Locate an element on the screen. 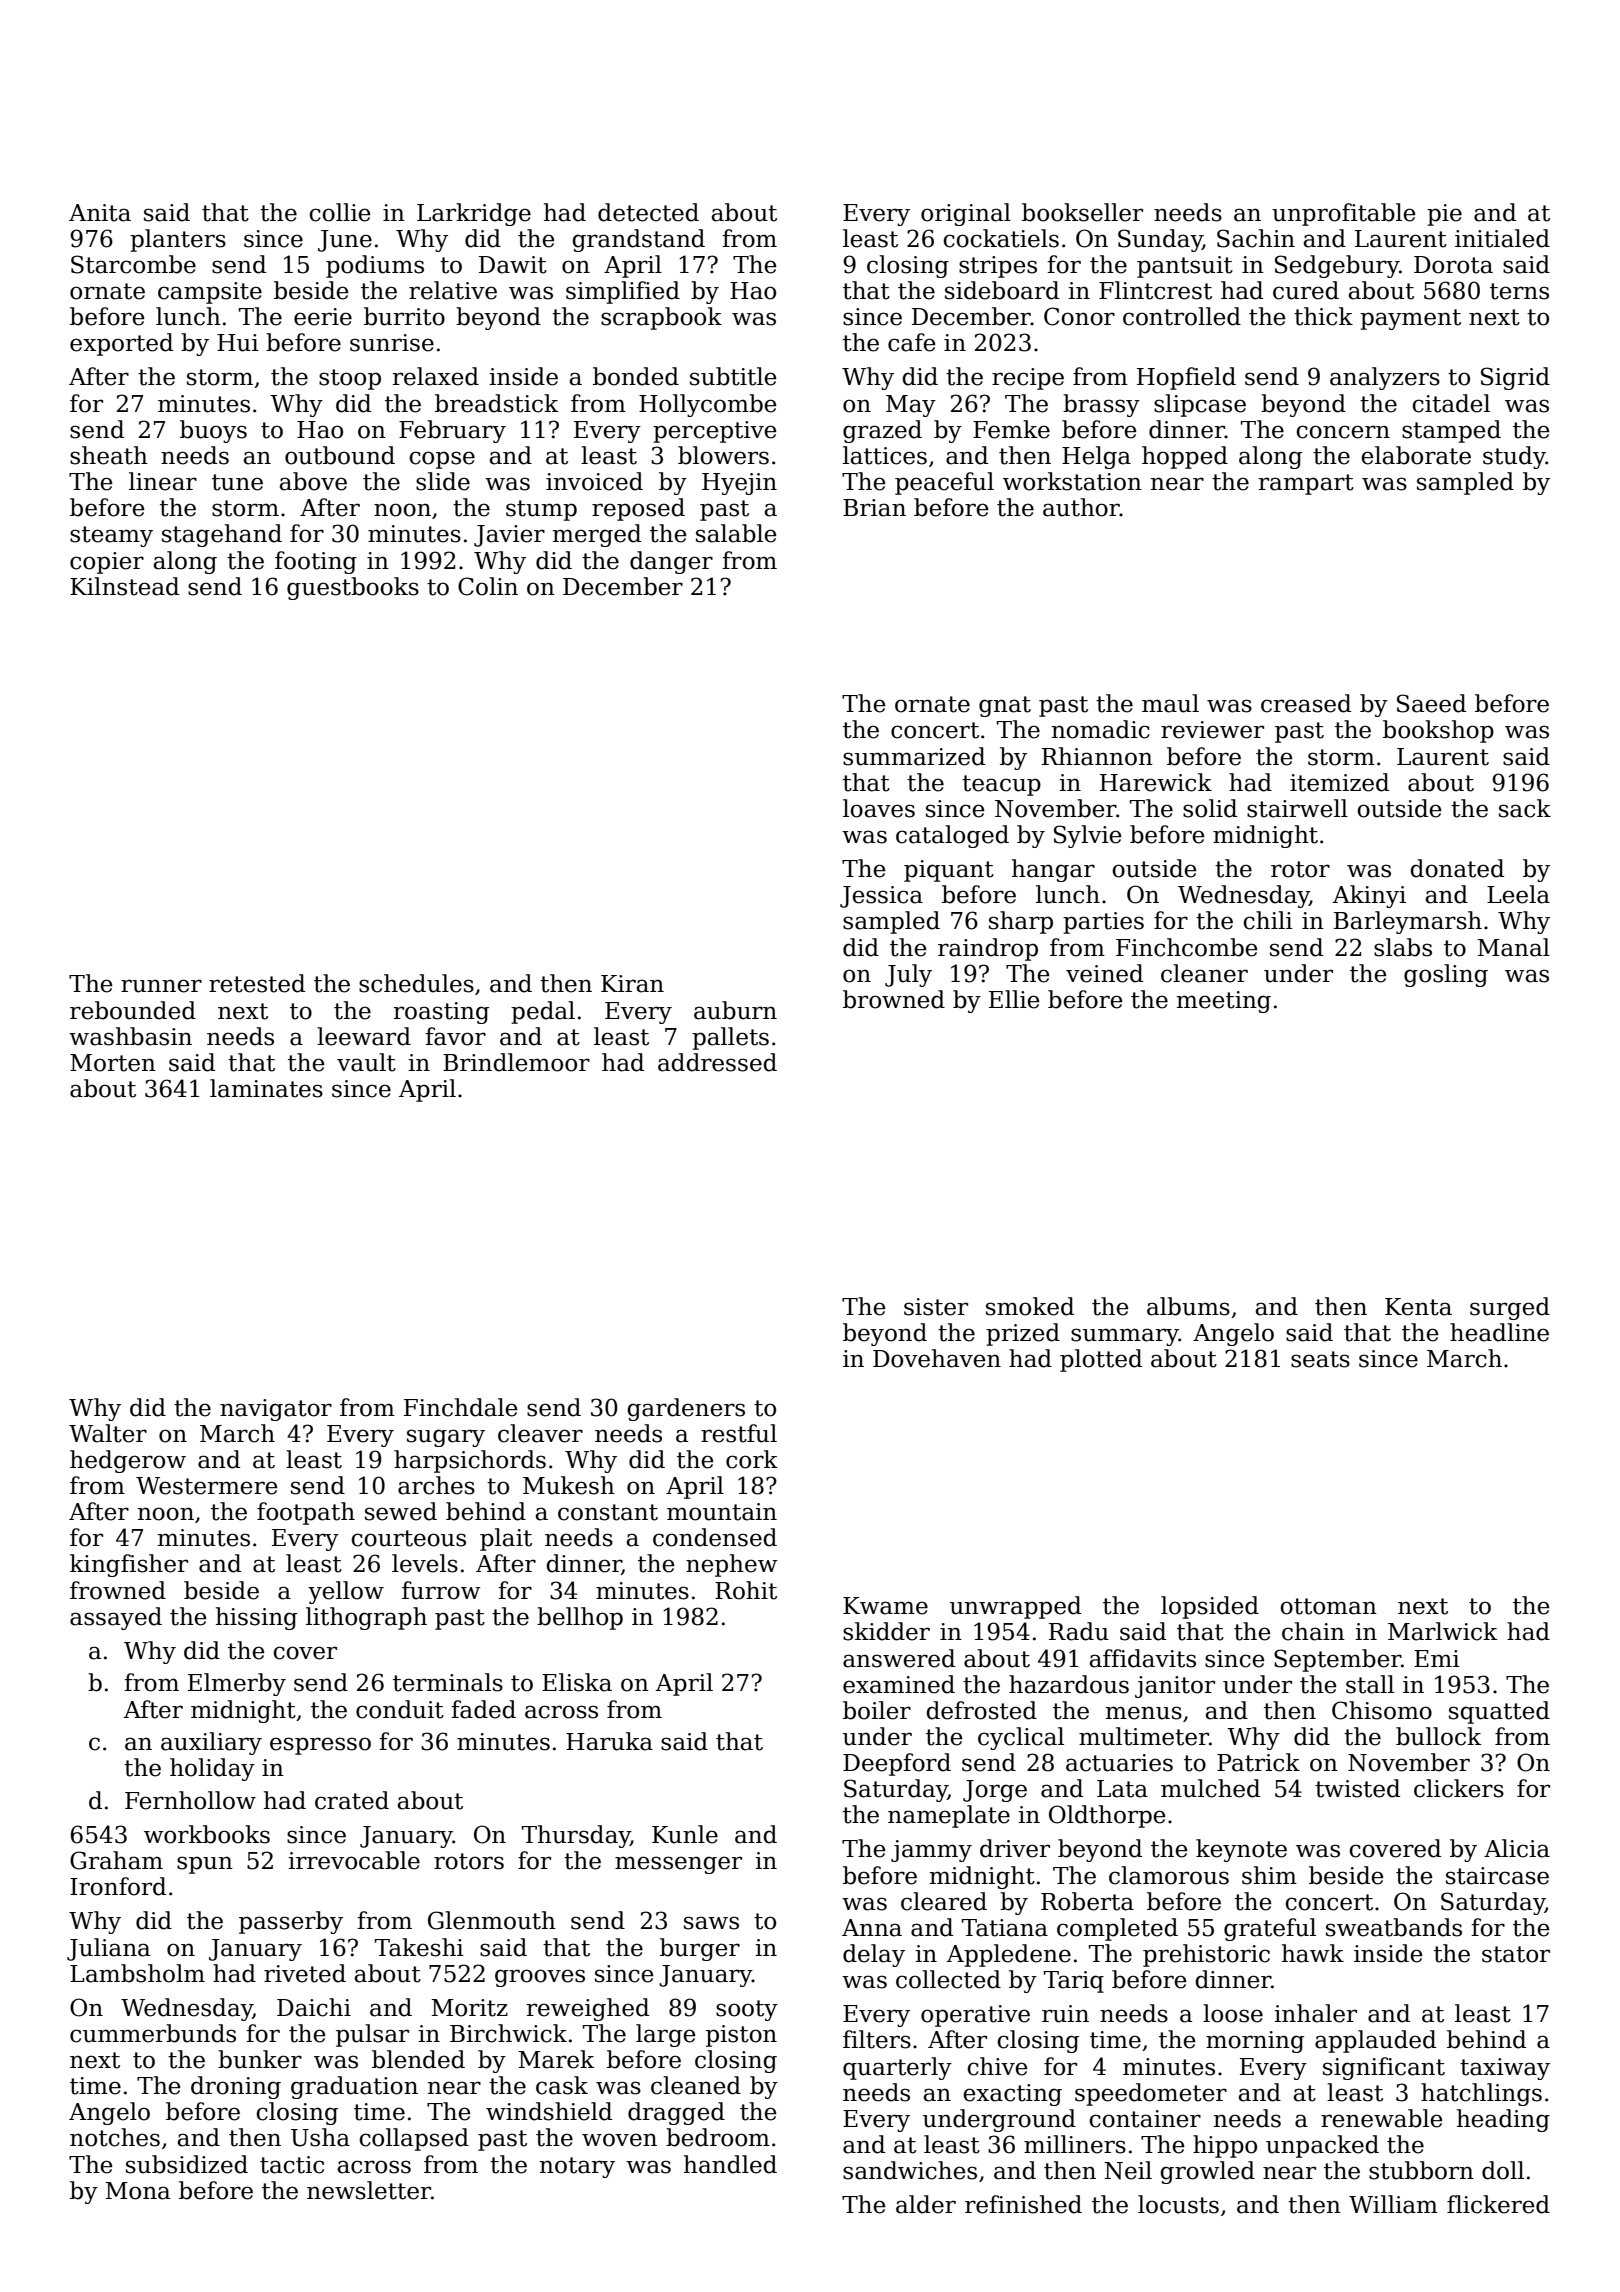 Image resolution: width=1620 pixels, height=2292 pixels. stairwell is located at coordinates (1297, 808).
